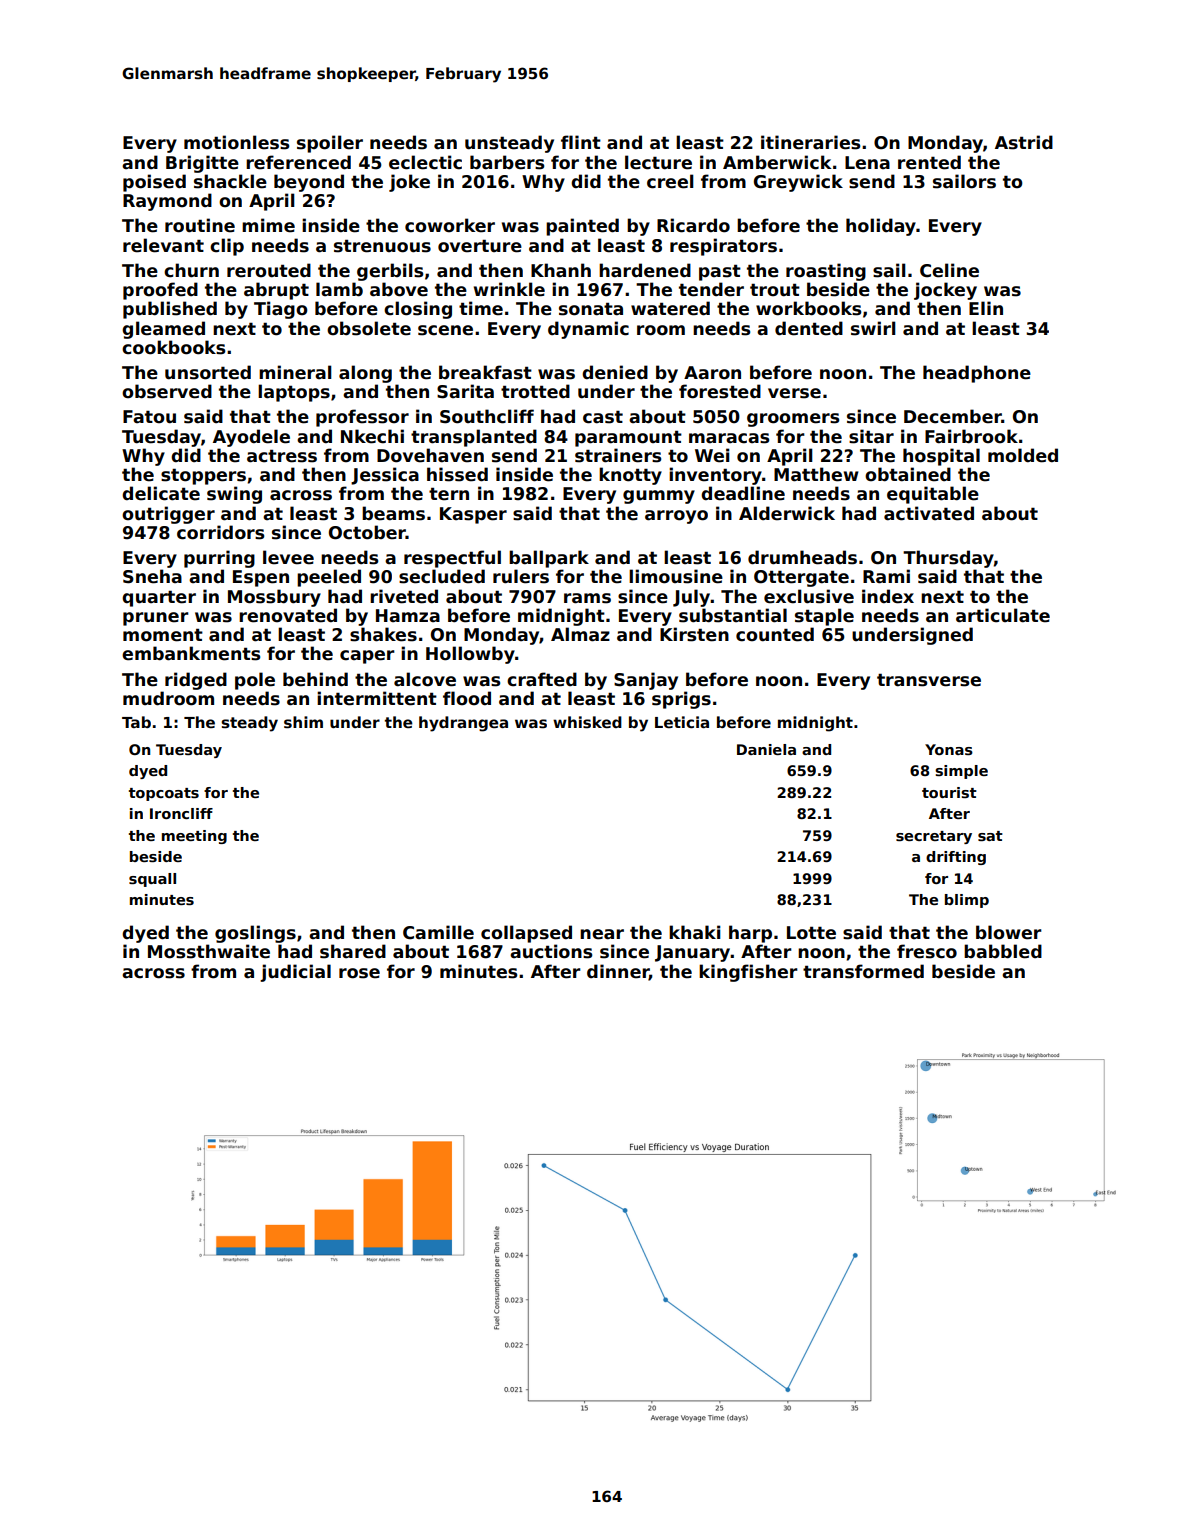 The height and width of the screenshot is (1529, 1182). Describe the element at coordinates (676, 517) in the screenshot. I see `arroyo` at that location.
